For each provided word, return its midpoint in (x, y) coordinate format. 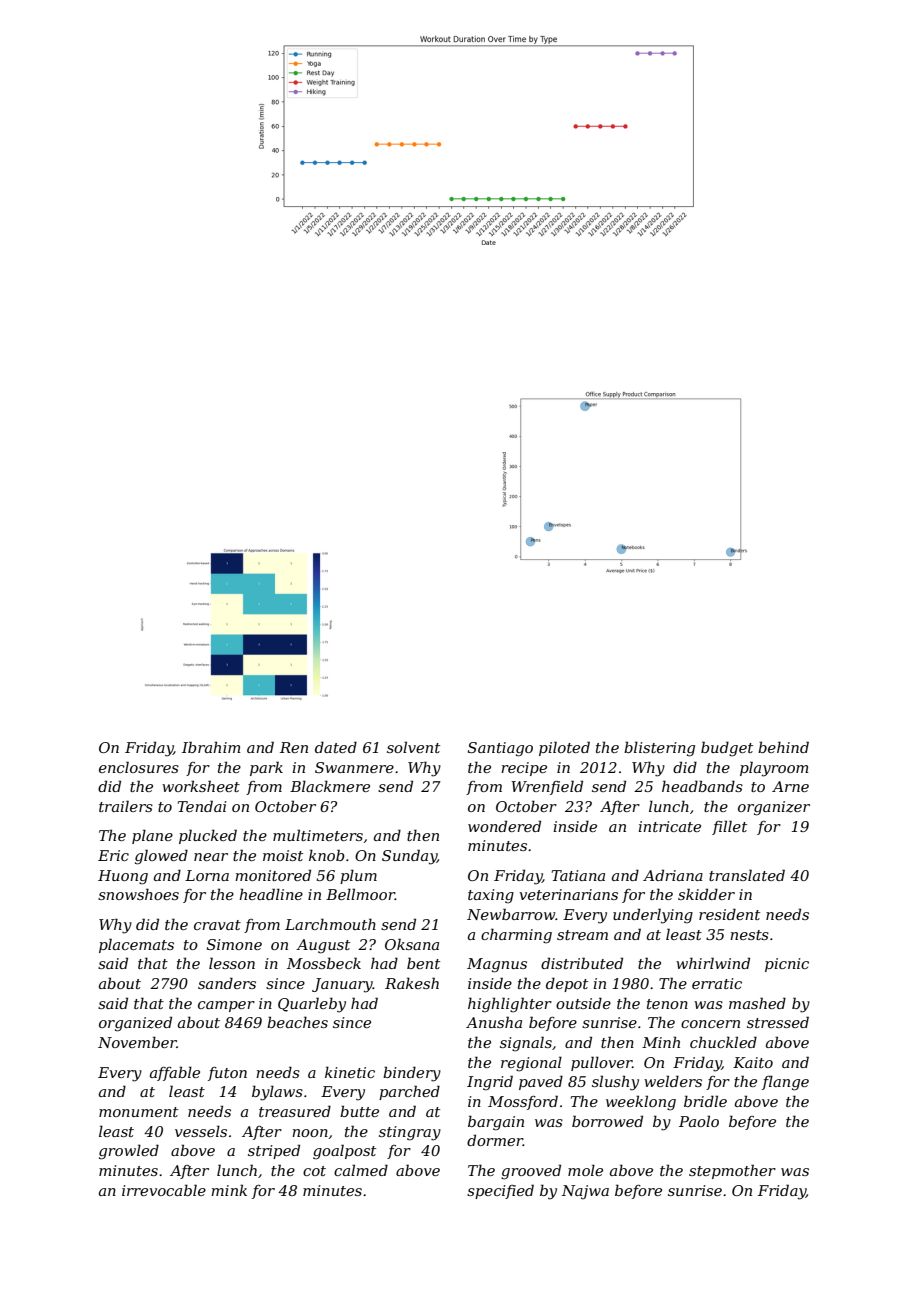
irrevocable (164, 1190)
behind (783, 747)
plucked (208, 836)
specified (500, 1191)
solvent (413, 747)
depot (567, 984)
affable (175, 1073)
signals (526, 1044)
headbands (702, 786)
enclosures (139, 767)
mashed (757, 1003)
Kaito (753, 1062)
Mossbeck (324, 963)
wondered (504, 826)
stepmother (732, 1171)
